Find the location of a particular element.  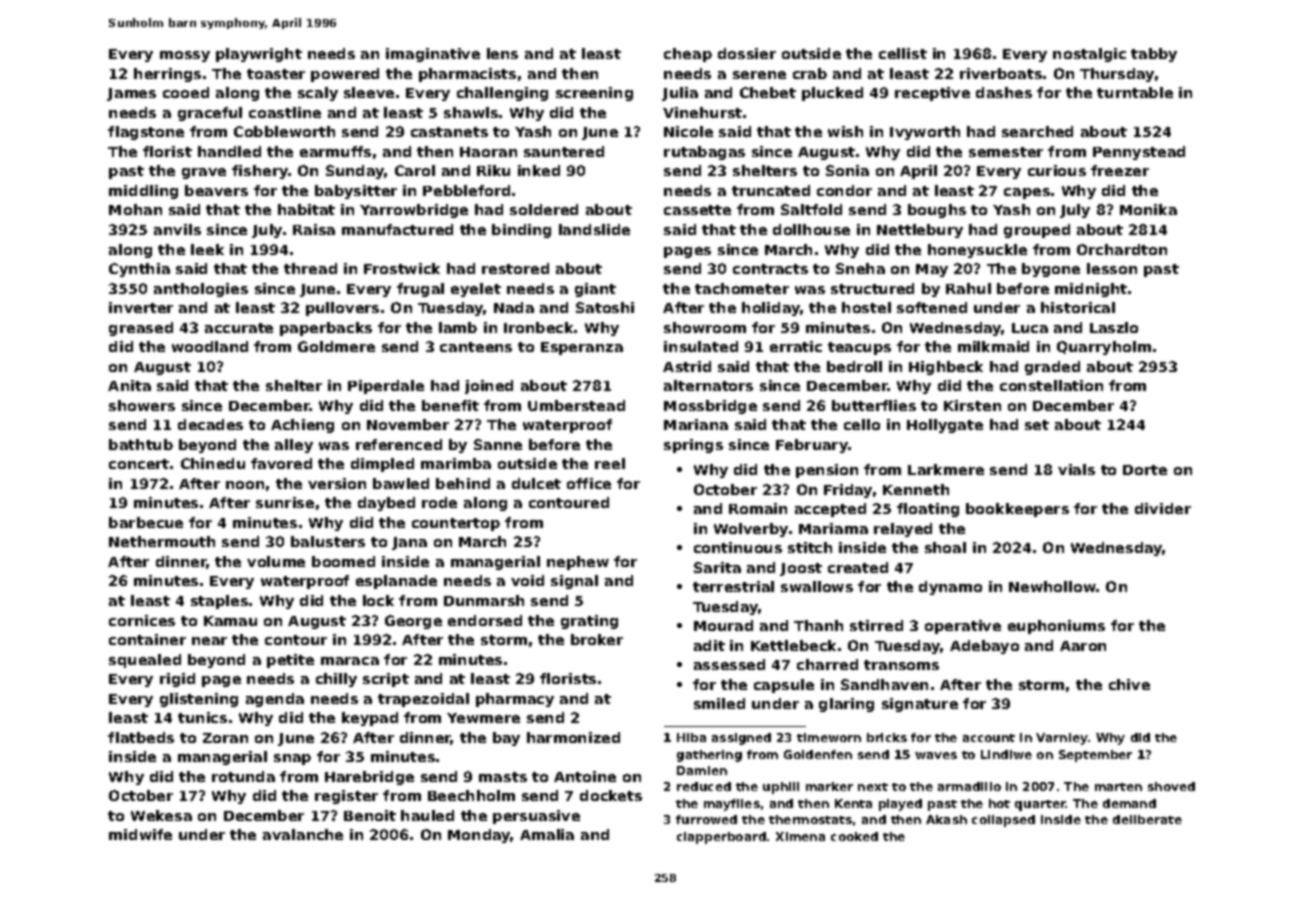

harmonized is located at coordinates (573, 737).
